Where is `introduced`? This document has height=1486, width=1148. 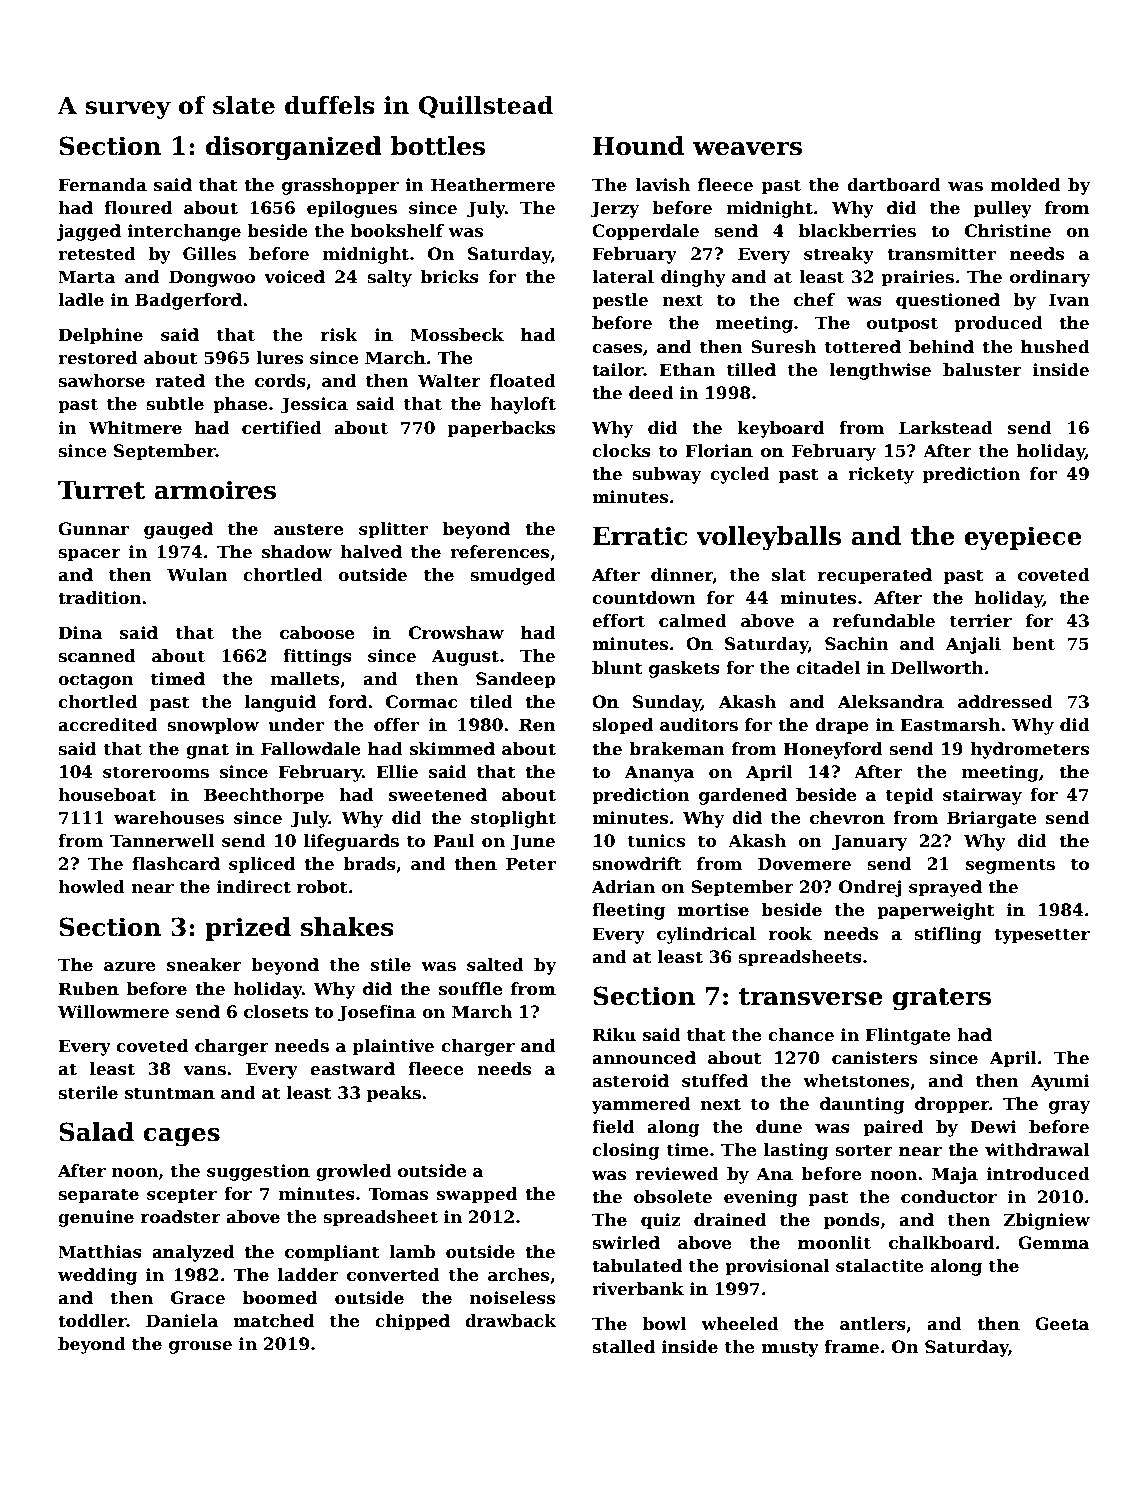
introduced is located at coordinates (1038, 1174).
